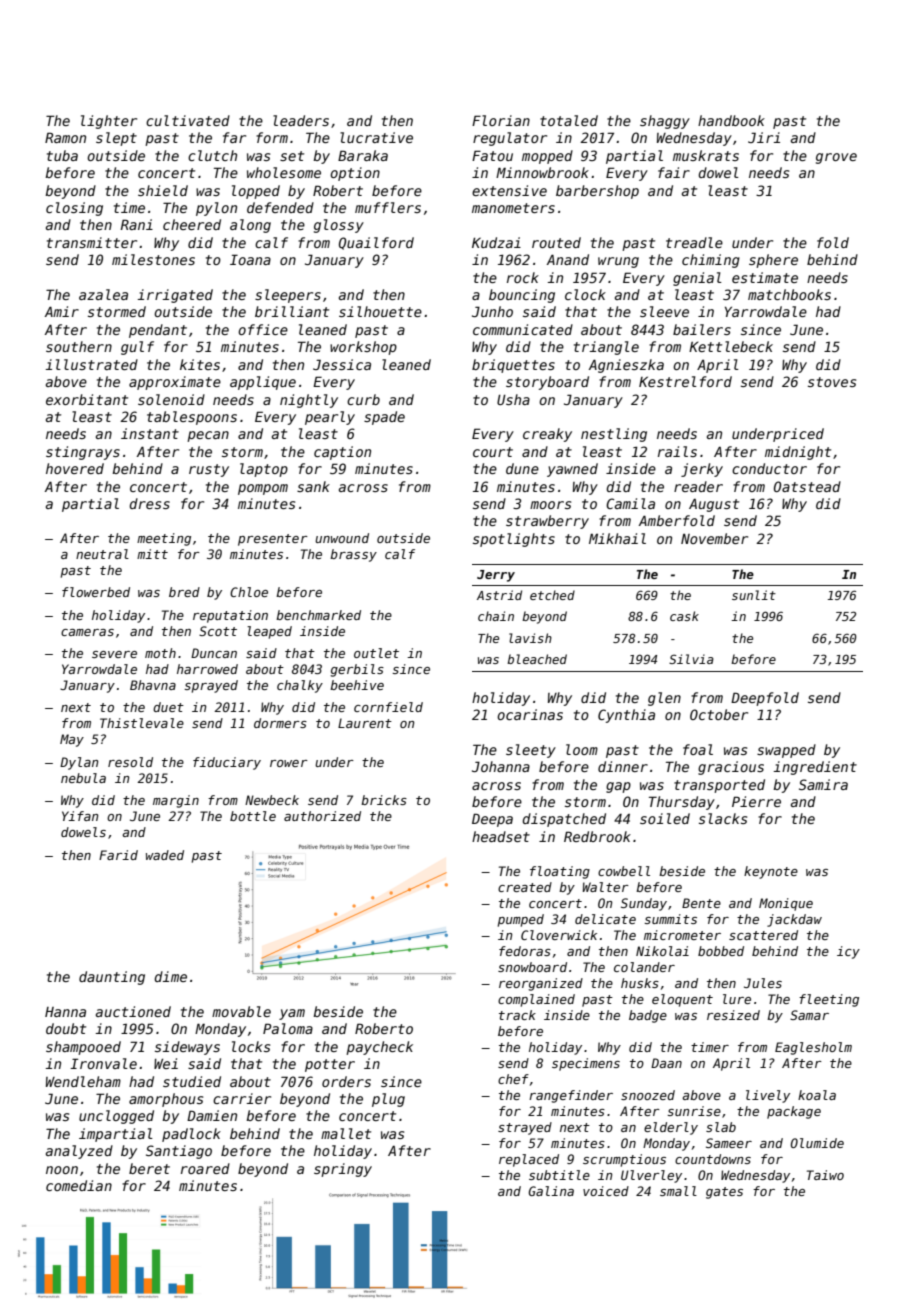  What do you see at coordinates (109, 122) in the page?
I see `lighter` at bounding box center [109, 122].
